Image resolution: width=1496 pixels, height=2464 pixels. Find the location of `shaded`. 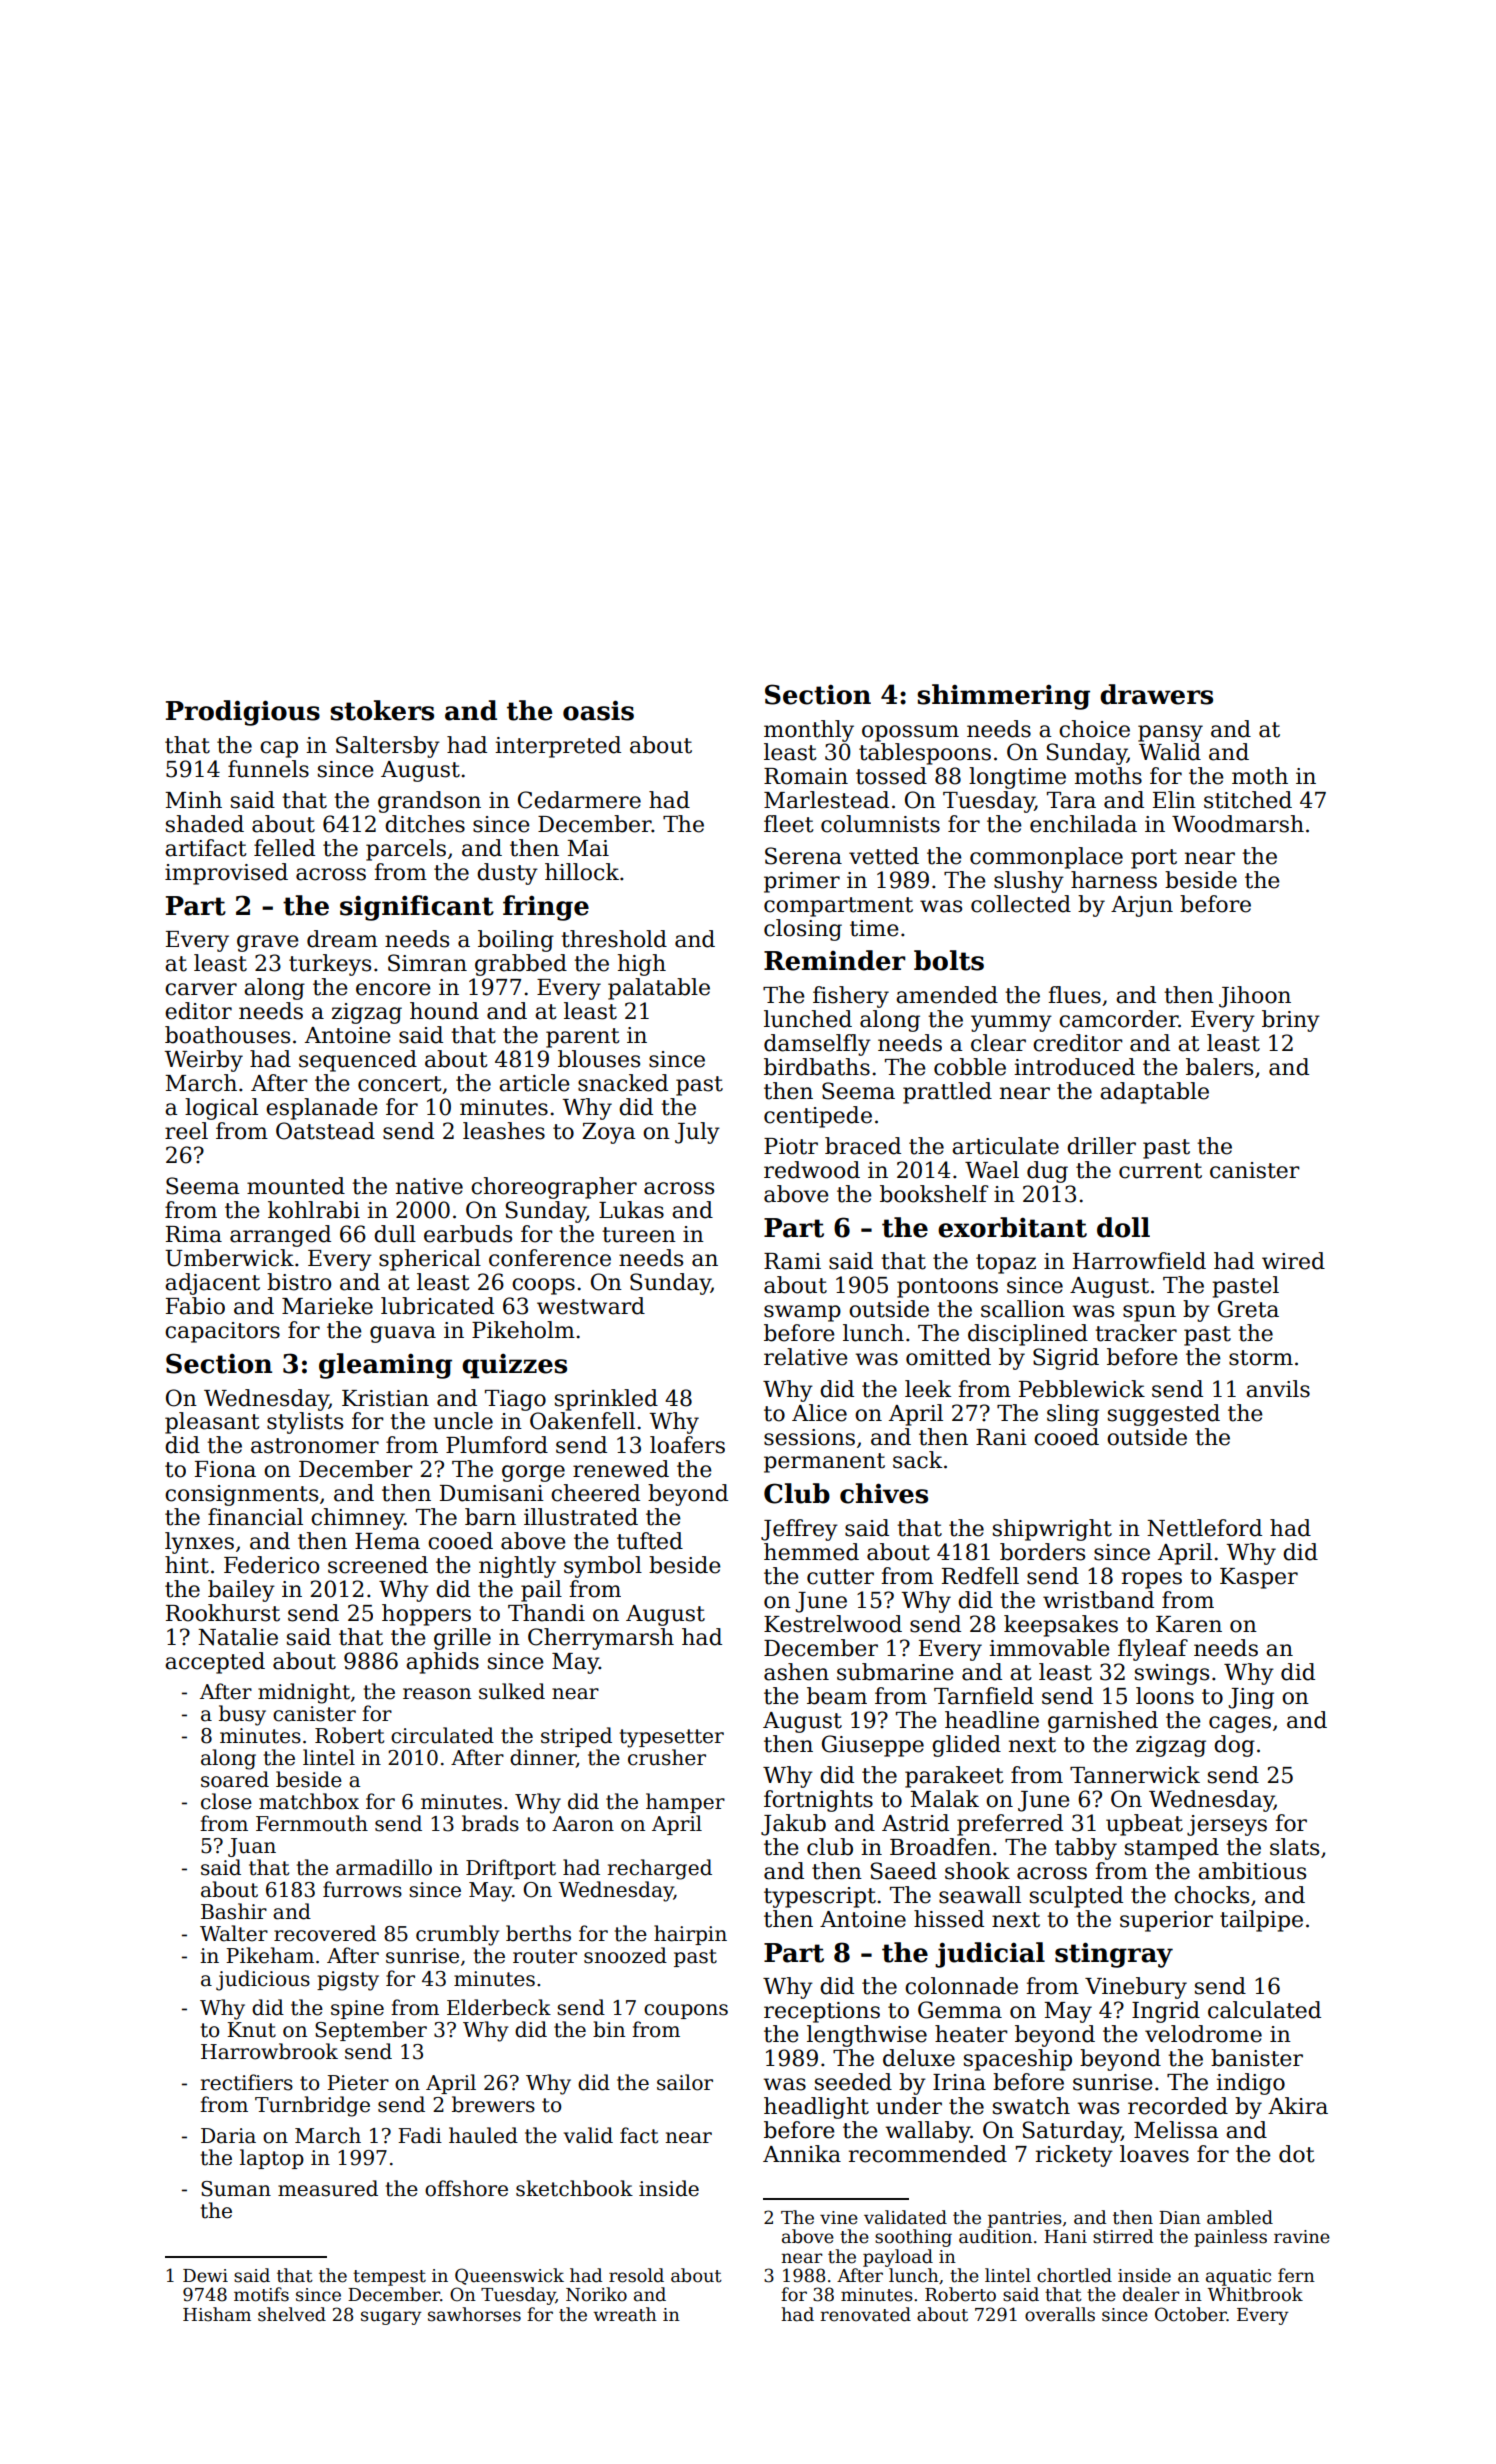

shaded is located at coordinates (205, 824).
